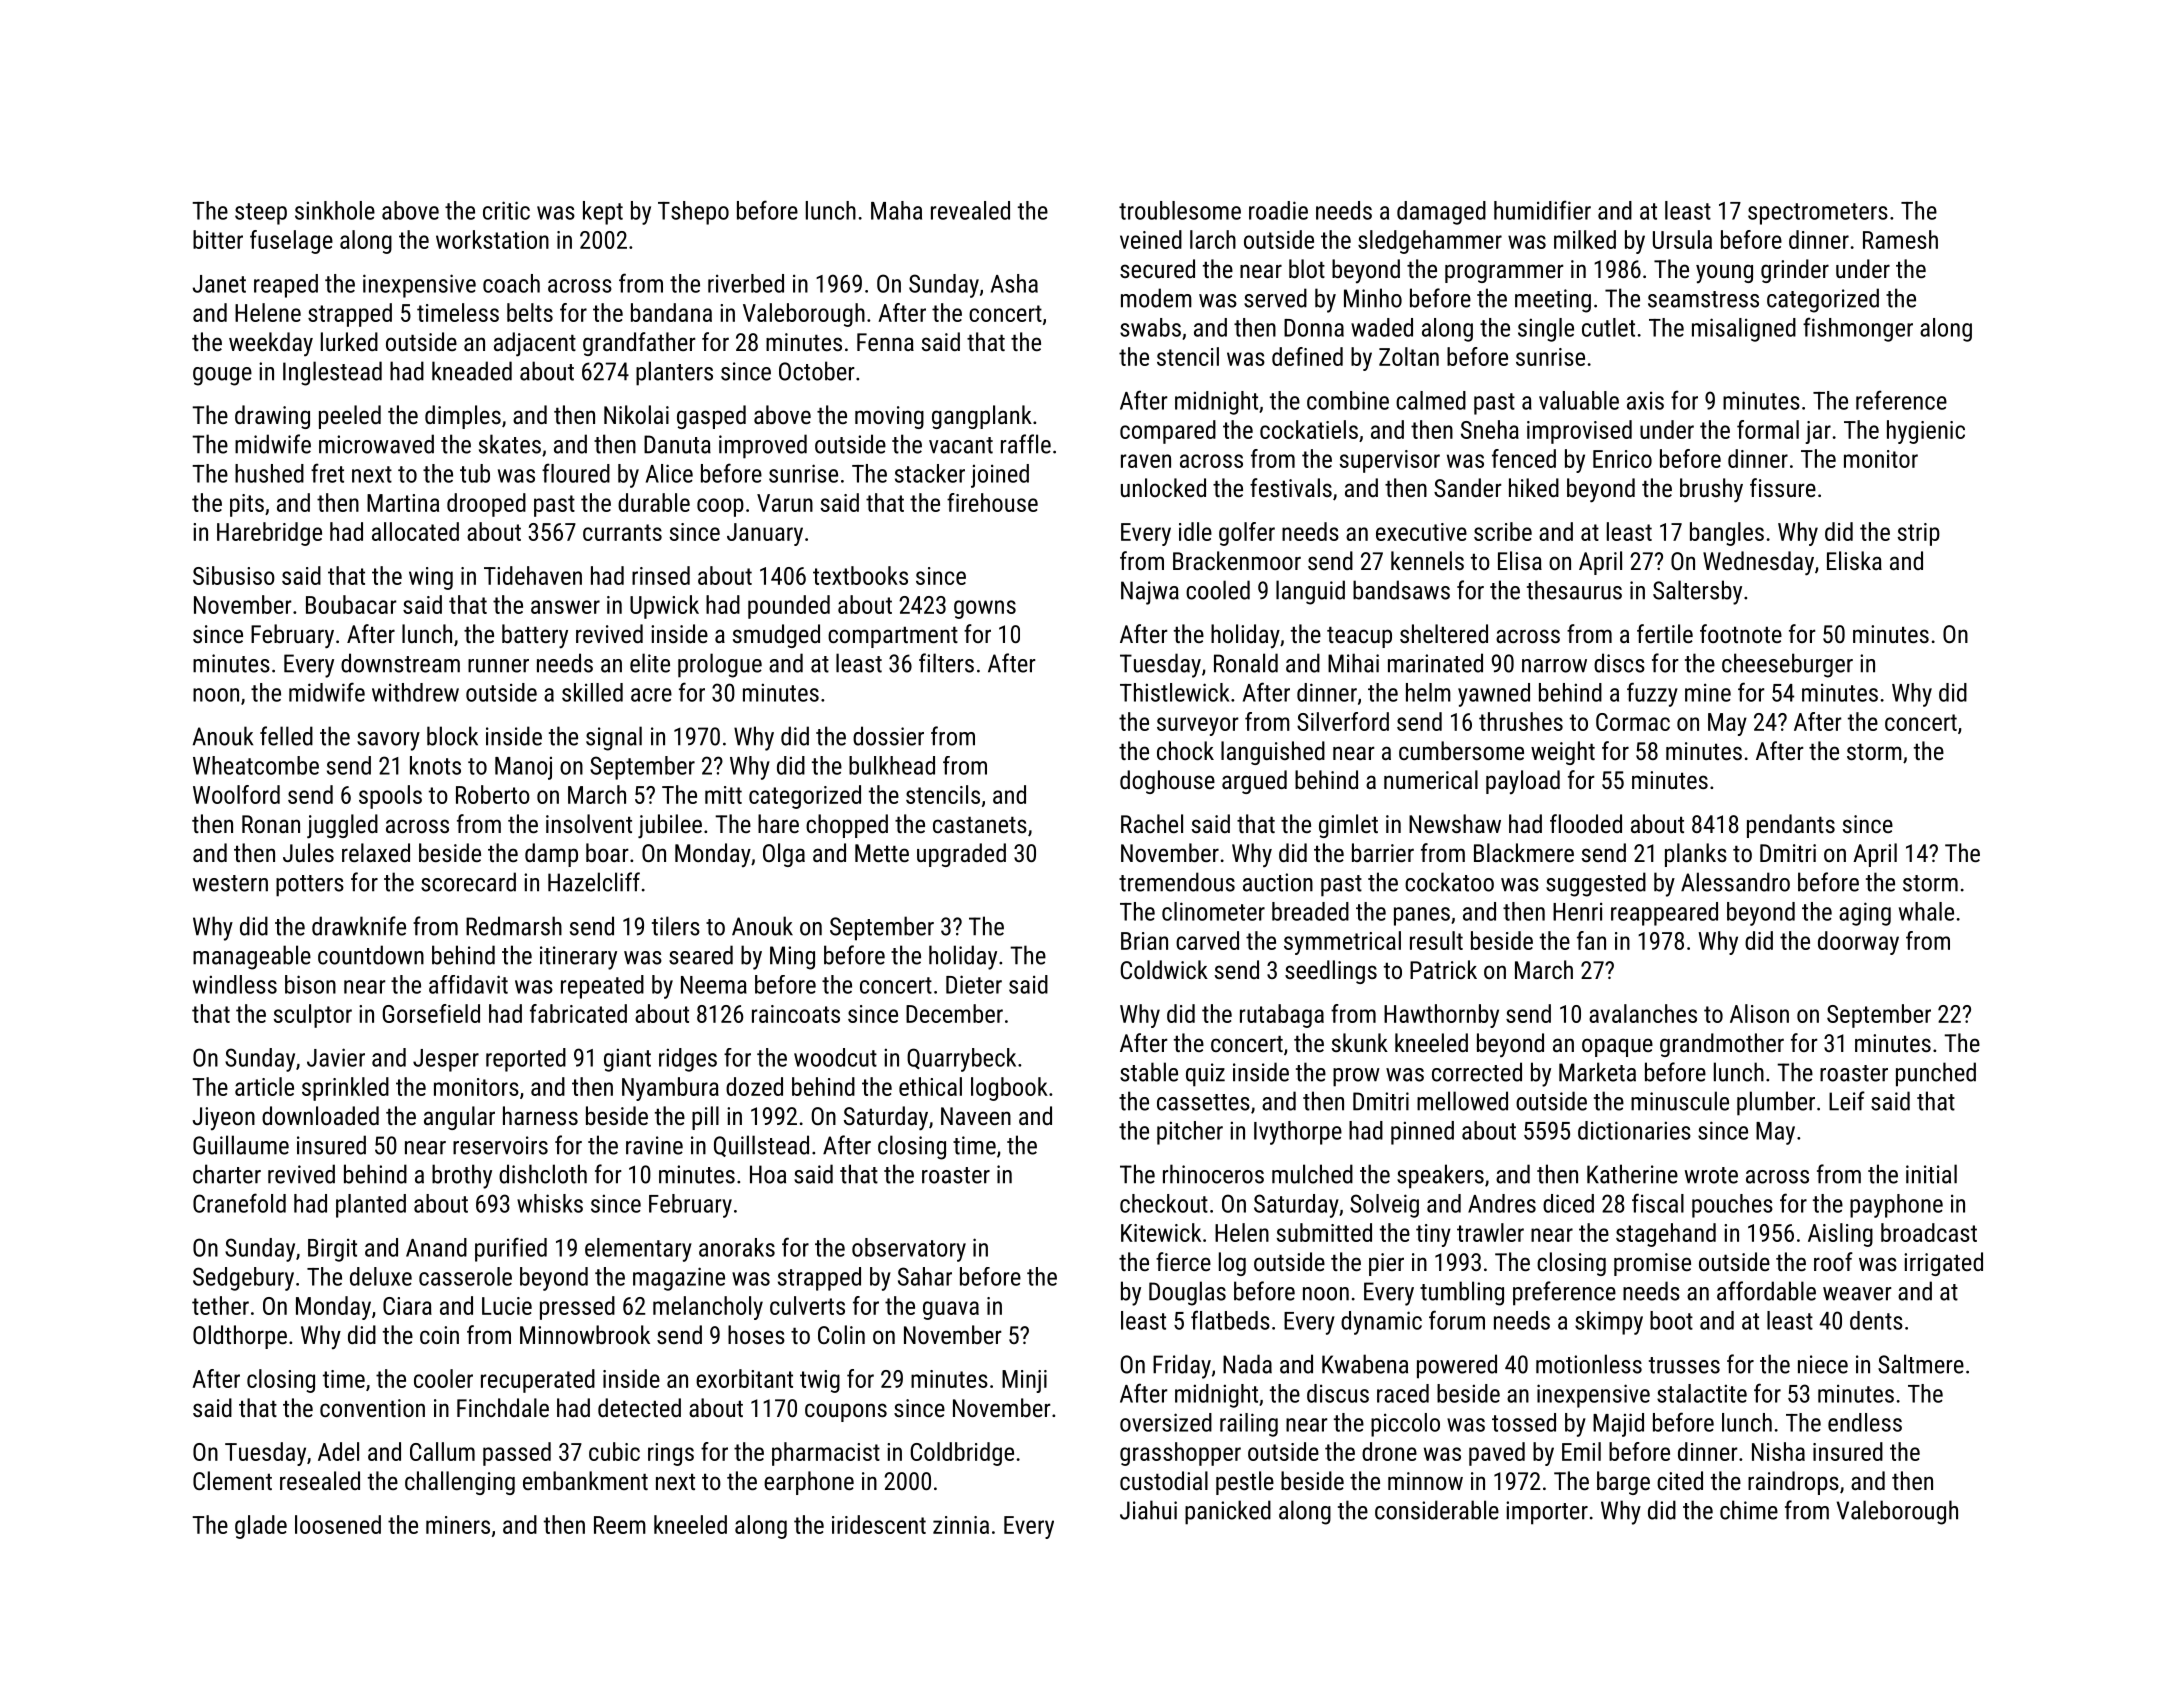 The image size is (2178, 1683). I want to click on drooped, so click(486, 505).
